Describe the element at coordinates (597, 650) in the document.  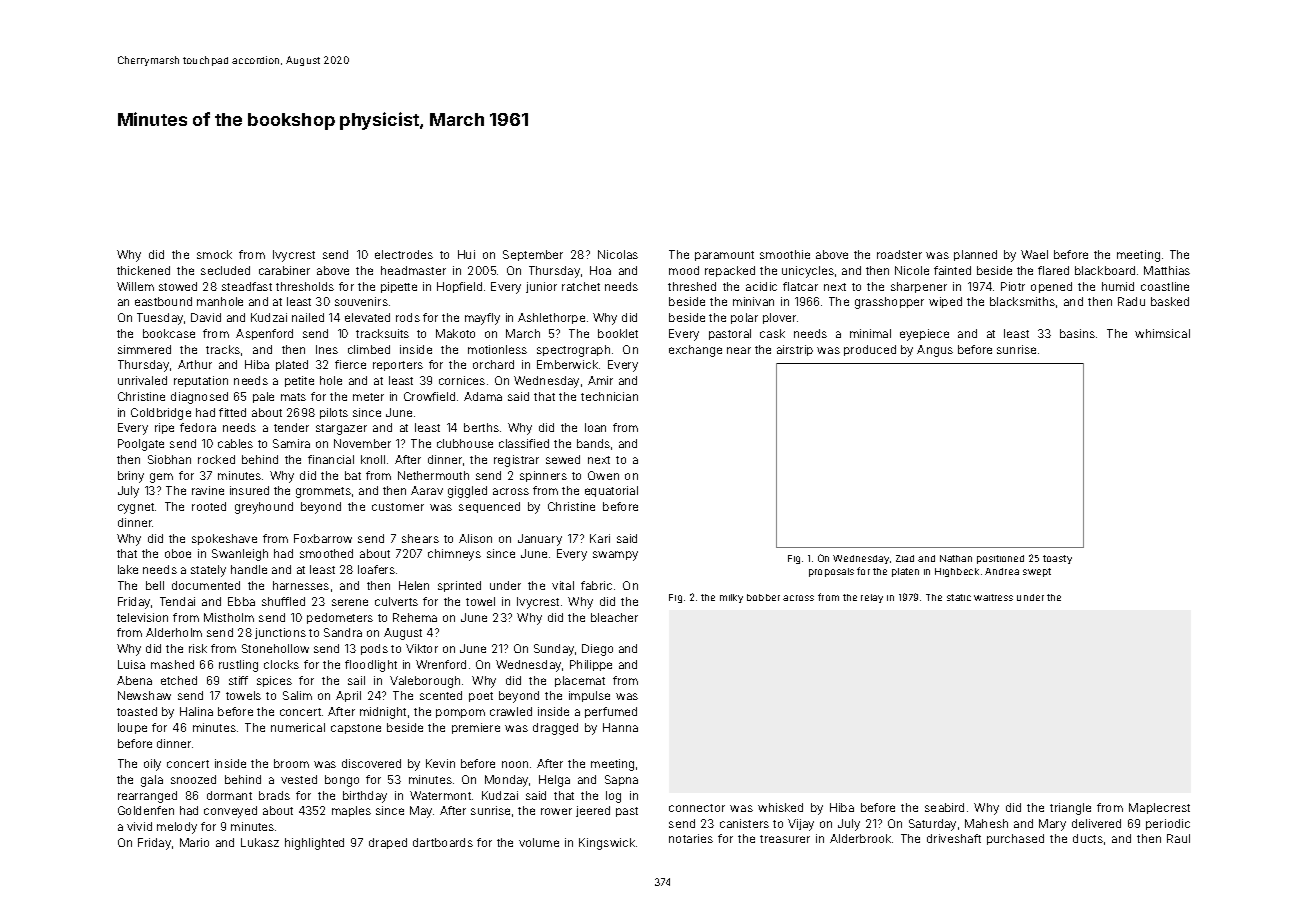
I see `Diego` at that location.
